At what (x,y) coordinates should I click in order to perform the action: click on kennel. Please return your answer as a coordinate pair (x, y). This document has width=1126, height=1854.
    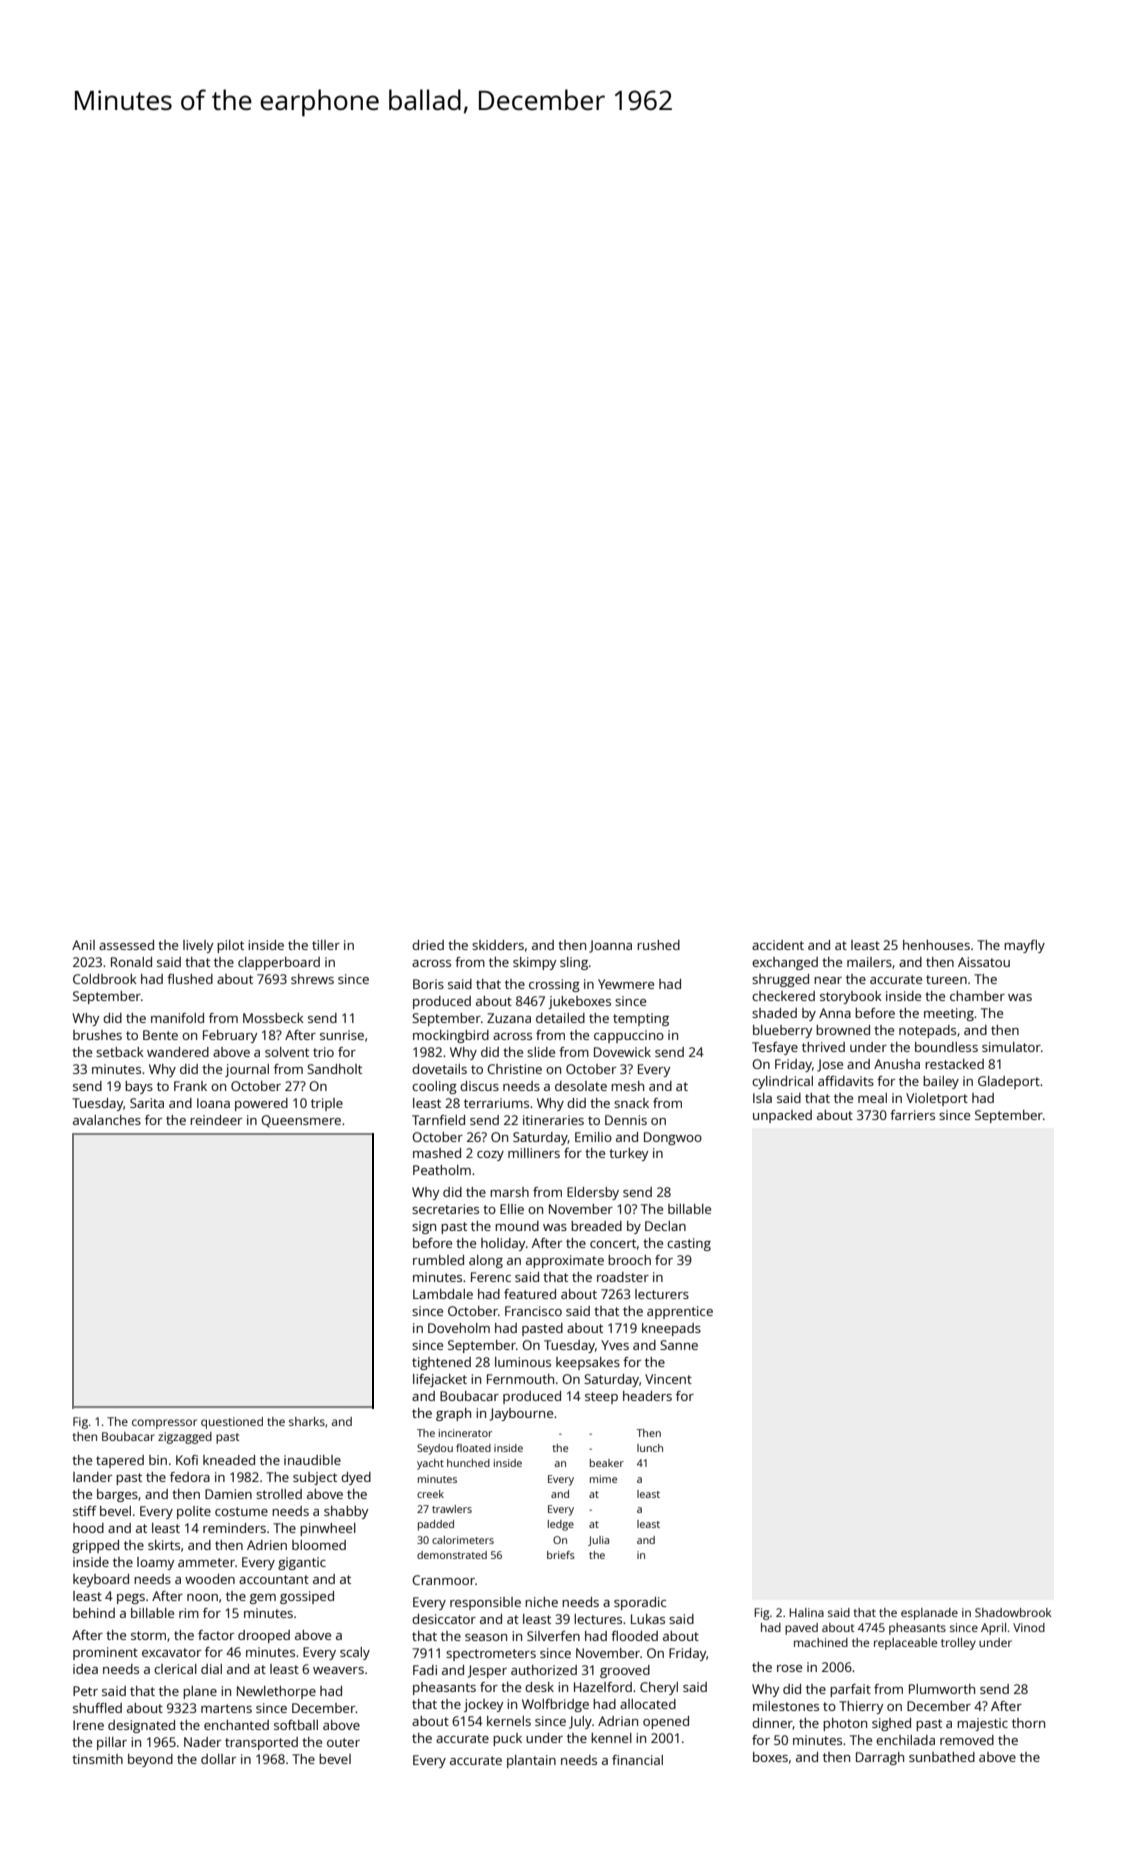
    Looking at the image, I should click on (611, 1738).
